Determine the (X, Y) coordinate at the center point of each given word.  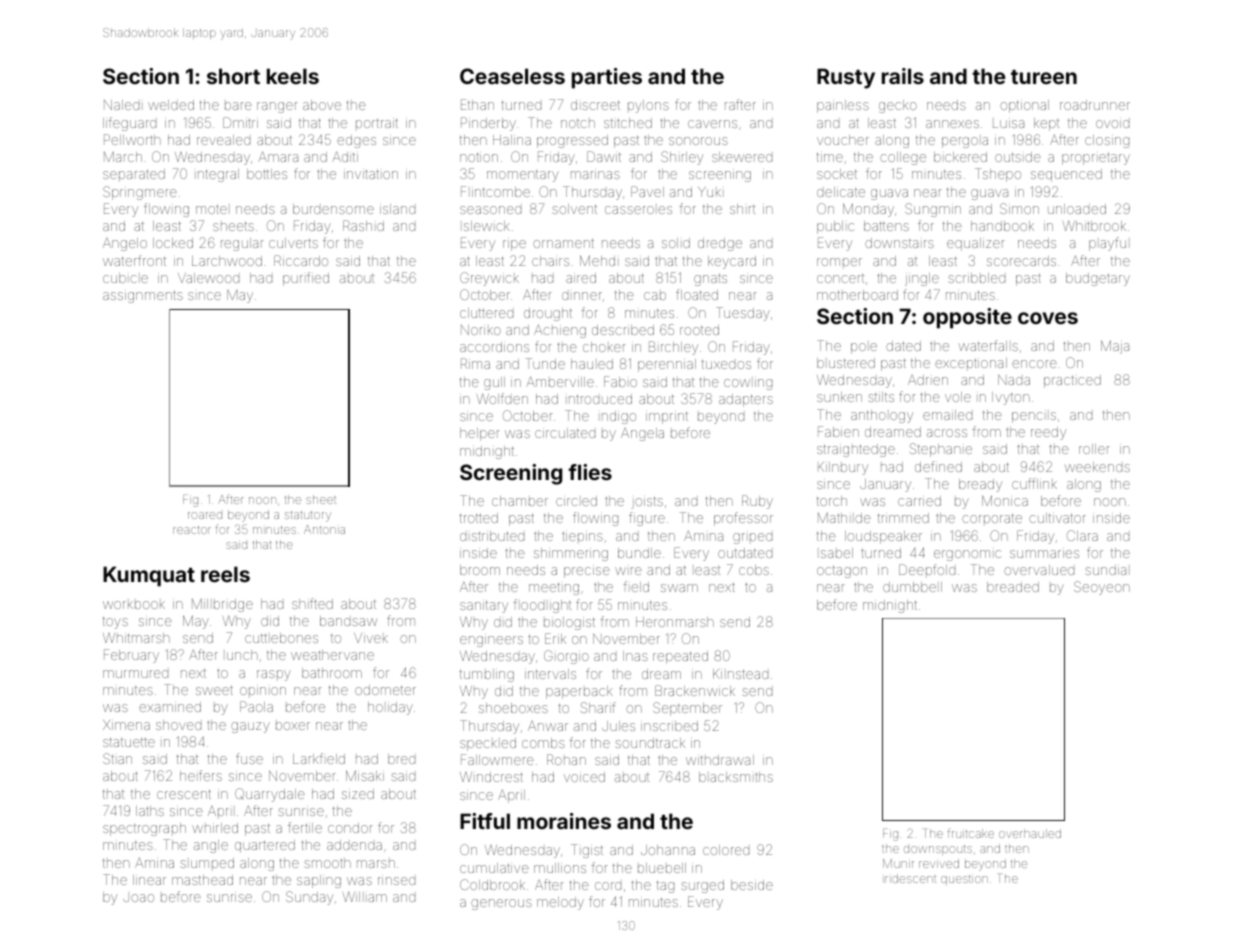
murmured (135, 674)
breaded (1013, 587)
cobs (754, 570)
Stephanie (941, 450)
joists (647, 503)
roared (205, 515)
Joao (138, 898)
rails (903, 76)
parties (607, 78)
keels (293, 76)
